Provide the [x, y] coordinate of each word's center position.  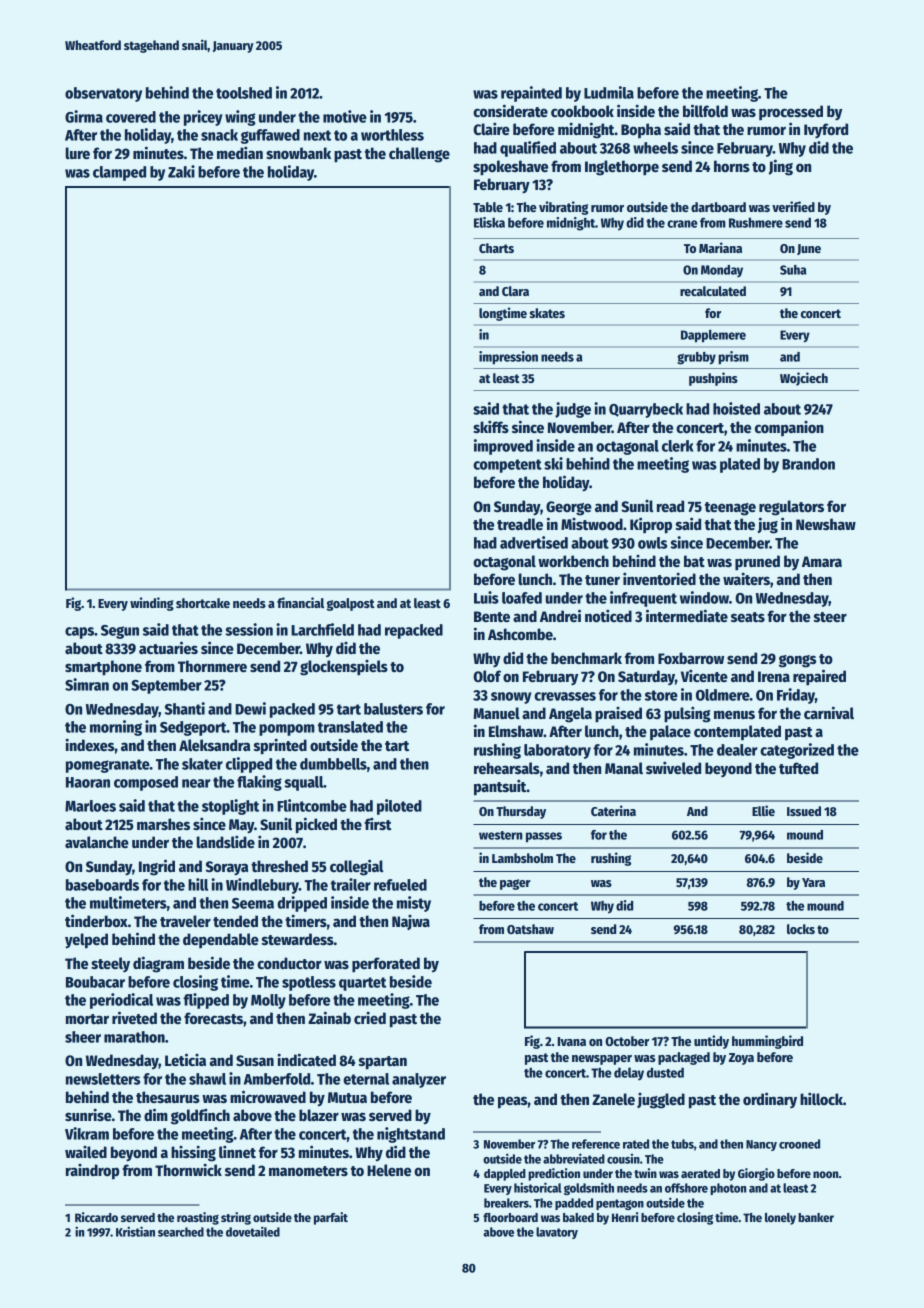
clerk [677, 446]
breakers [506, 1203]
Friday [796, 696]
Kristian [135, 1231]
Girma [84, 116]
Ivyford [826, 131]
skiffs [491, 426]
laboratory [557, 751]
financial [300, 602]
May [241, 826]
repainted [531, 94]
